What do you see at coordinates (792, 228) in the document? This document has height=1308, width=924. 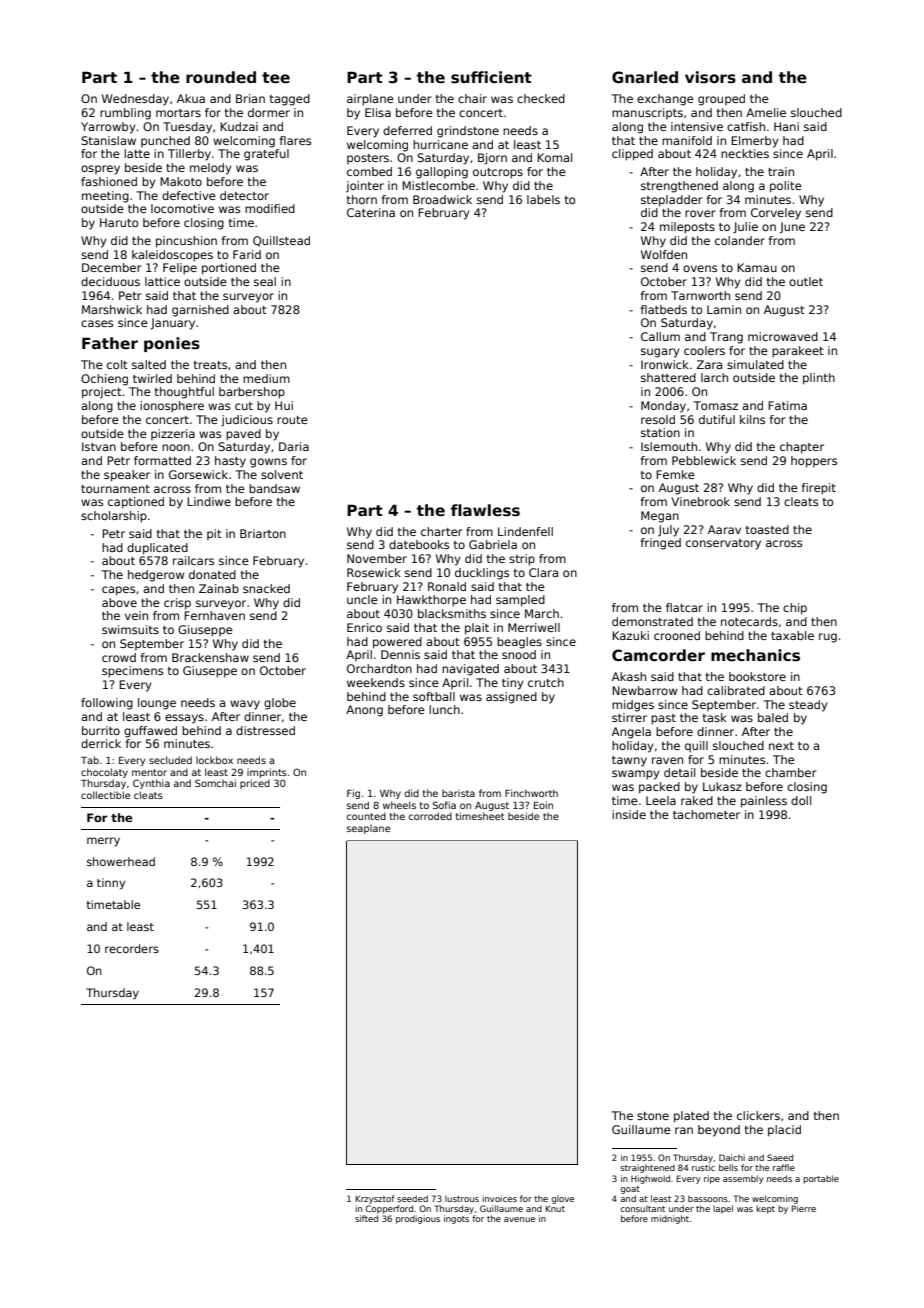 I see `June` at bounding box center [792, 228].
